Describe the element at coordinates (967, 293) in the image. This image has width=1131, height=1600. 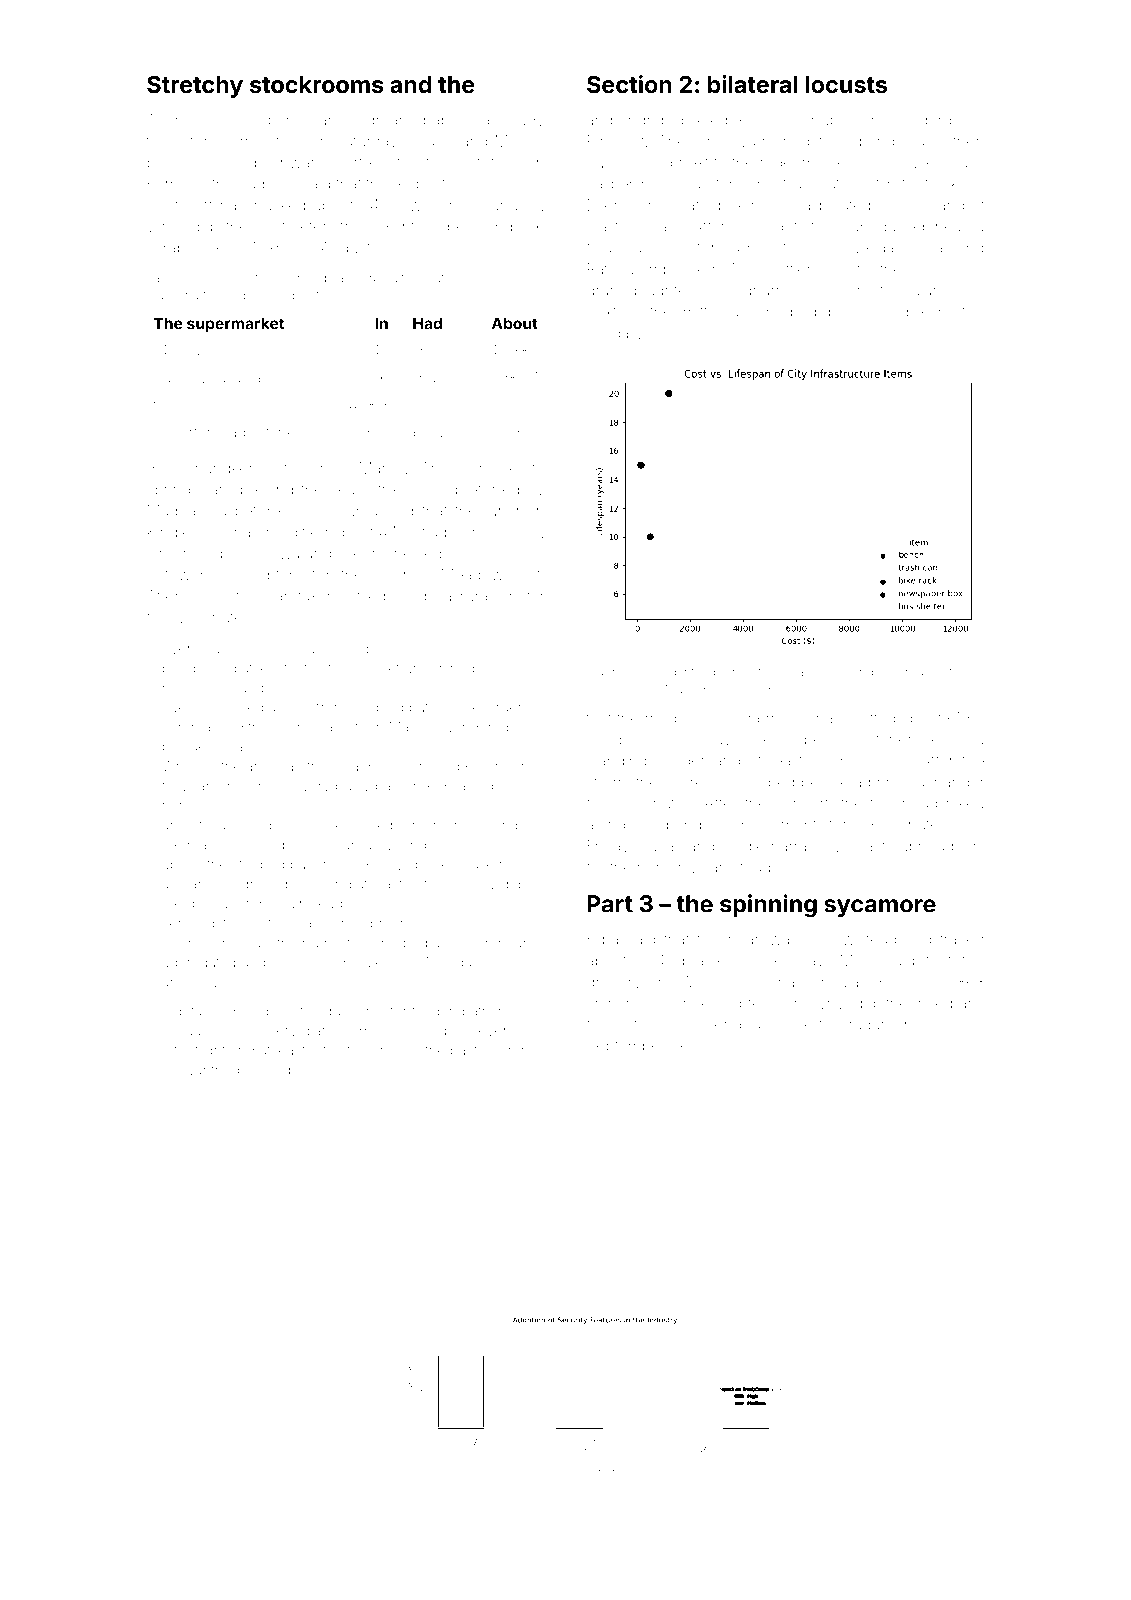
I see `capo` at that location.
